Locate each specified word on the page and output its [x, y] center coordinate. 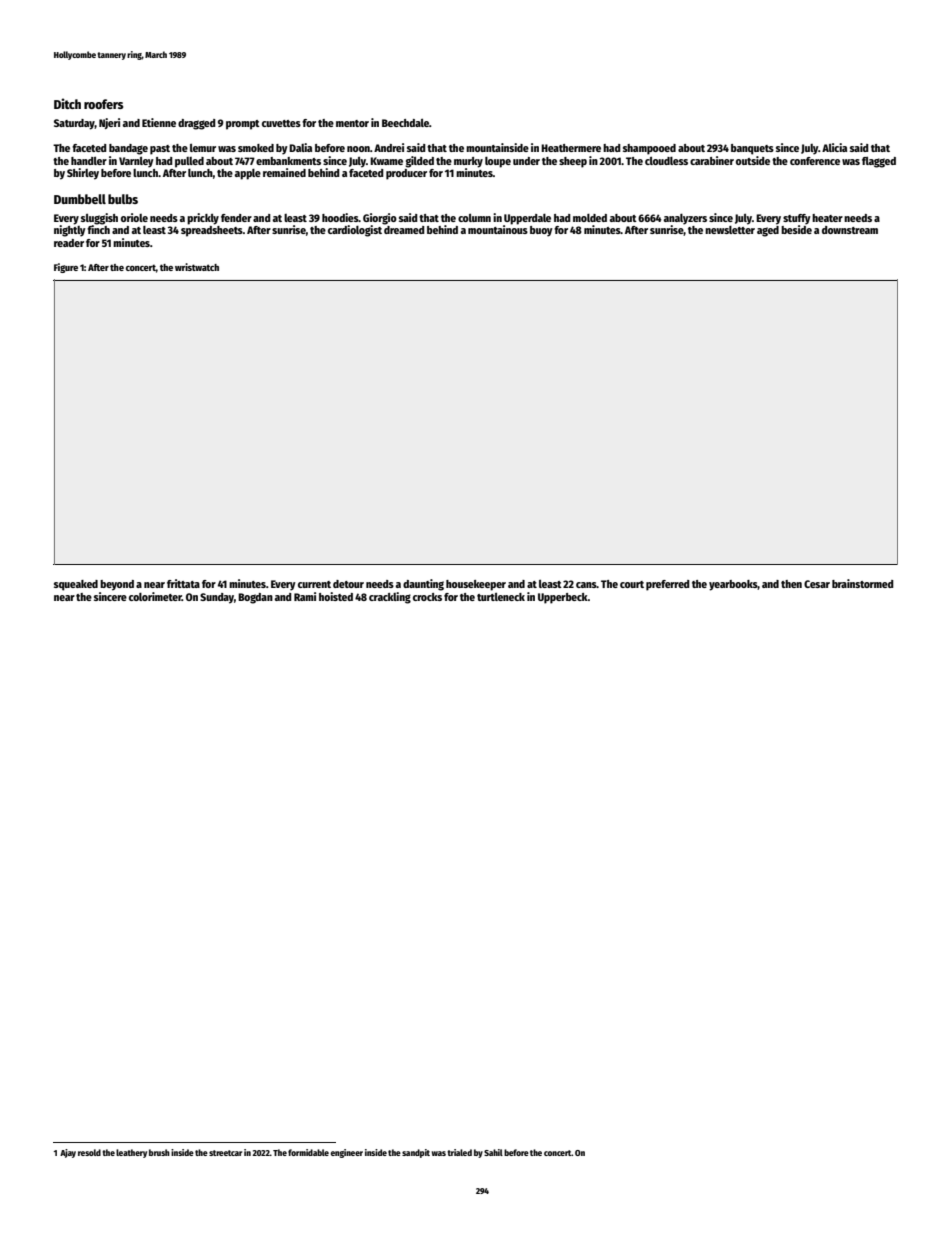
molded [590, 218]
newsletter [730, 230]
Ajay [68, 1153]
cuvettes [281, 123]
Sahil [493, 1152]
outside [753, 160]
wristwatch [197, 267]
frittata [183, 583]
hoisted [336, 596]
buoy [541, 231]
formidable [308, 1152]
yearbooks [733, 585]
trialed [459, 1152]
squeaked [76, 585]
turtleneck [501, 597]
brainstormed [863, 583]
